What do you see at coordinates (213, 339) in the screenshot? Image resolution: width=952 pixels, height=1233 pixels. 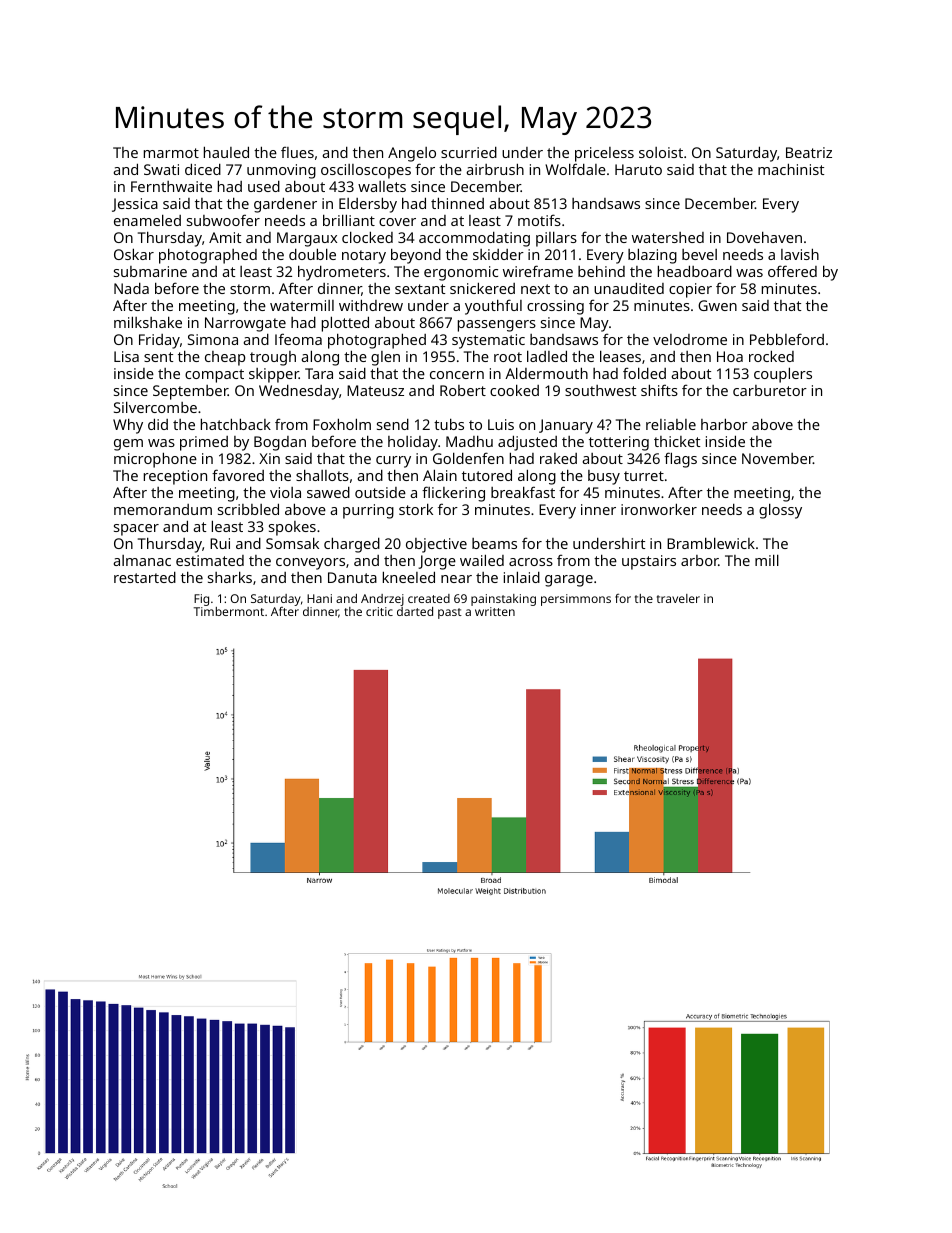 I see `Simona` at bounding box center [213, 339].
